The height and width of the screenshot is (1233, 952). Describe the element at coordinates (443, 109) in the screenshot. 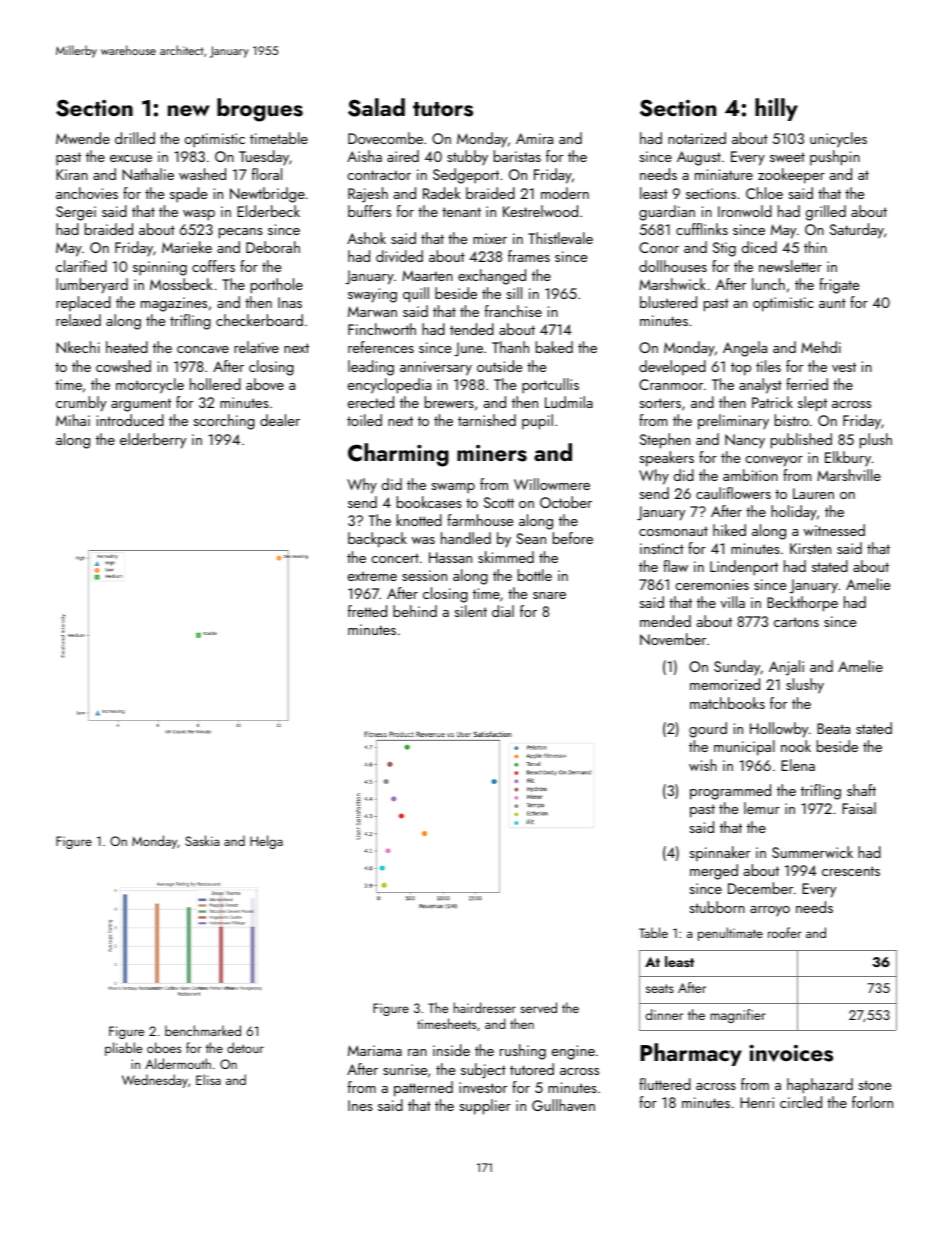

I see `tutors` at that location.
